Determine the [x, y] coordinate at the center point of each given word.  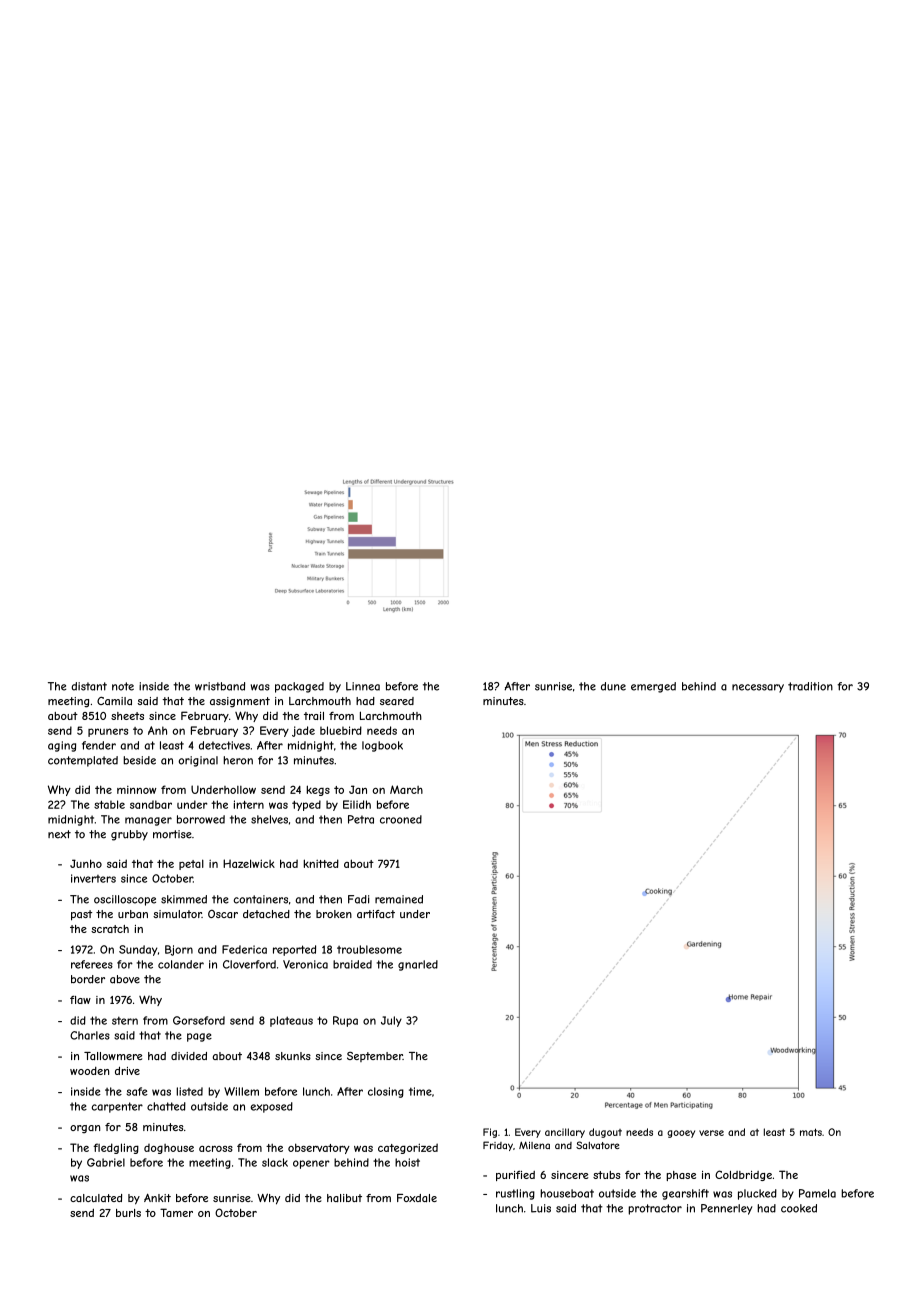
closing [386, 1092]
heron [238, 760]
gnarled [418, 965]
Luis [541, 1208]
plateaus [291, 1021]
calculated [96, 1198]
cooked [799, 1208]
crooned [401, 819]
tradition [810, 686]
